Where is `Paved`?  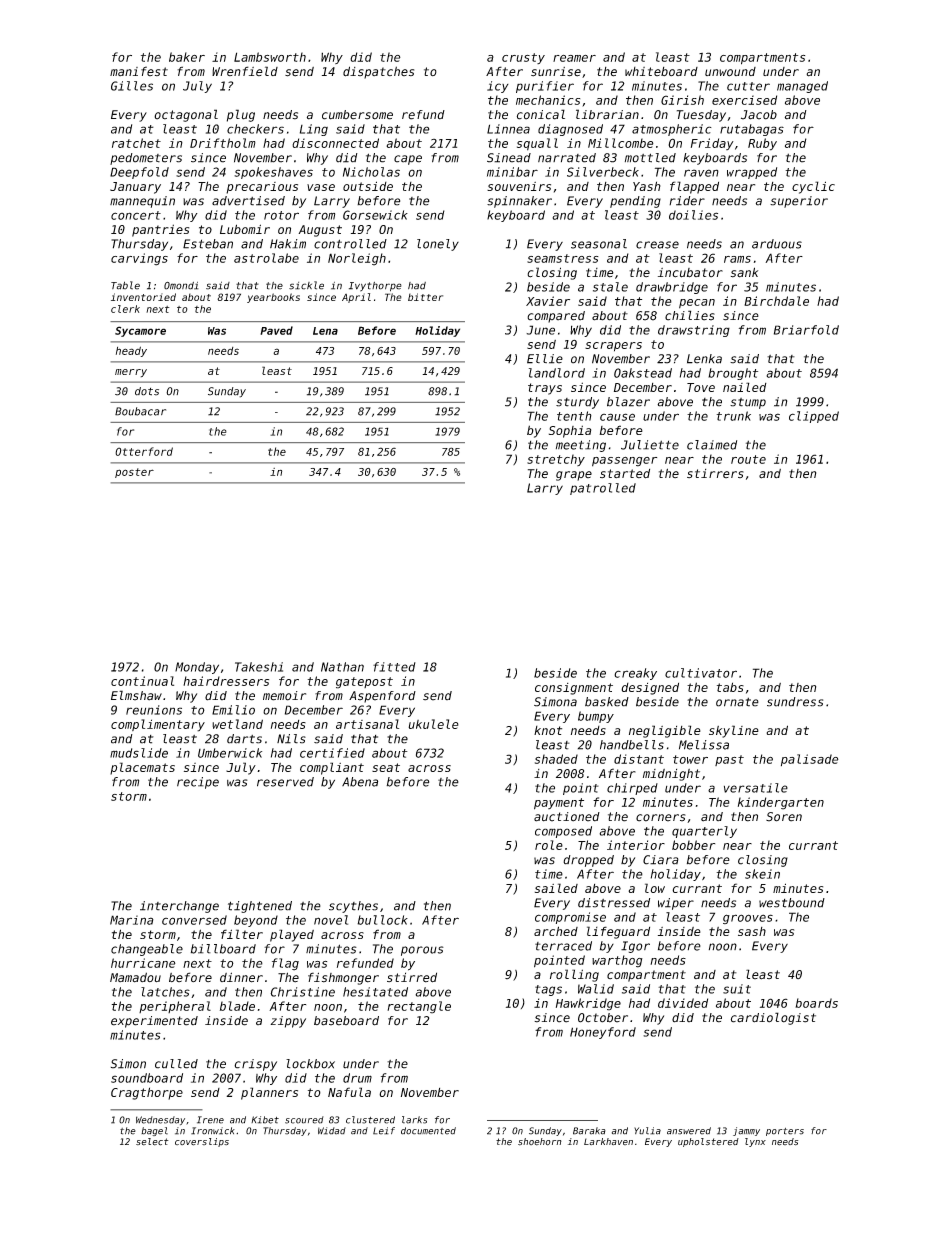 Paved is located at coordinates (276, 330).
